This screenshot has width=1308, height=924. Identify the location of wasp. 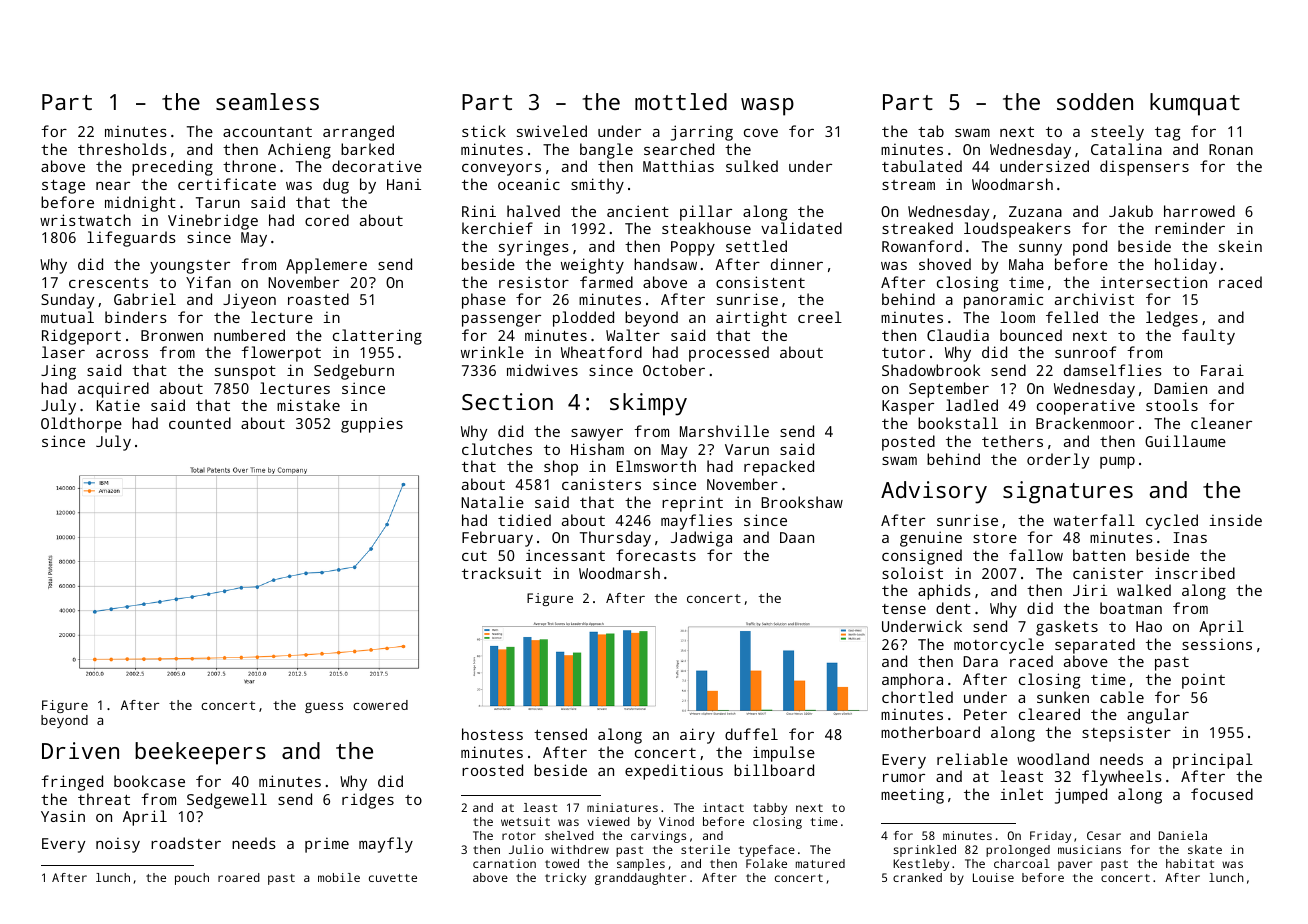
(767, 107).
